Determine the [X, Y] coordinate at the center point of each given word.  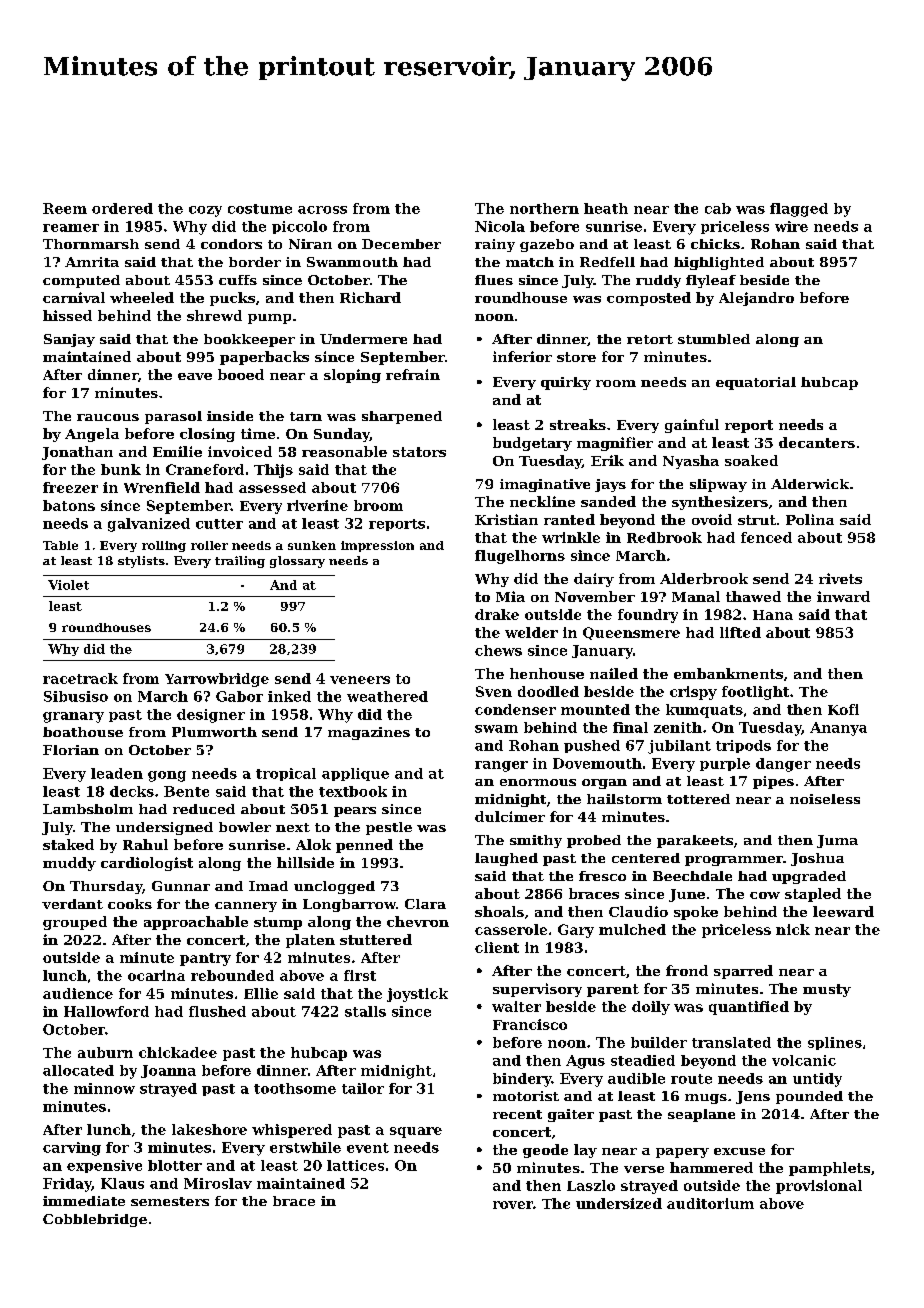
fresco [602, 876]
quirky [566, 383]
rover [513, 1205]
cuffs [238, 280]
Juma [837, 841]
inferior [522, 356]
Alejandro [756, 299]
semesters [170, 1201]
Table [60, 545]
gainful [692, 426]
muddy [69, 864]
